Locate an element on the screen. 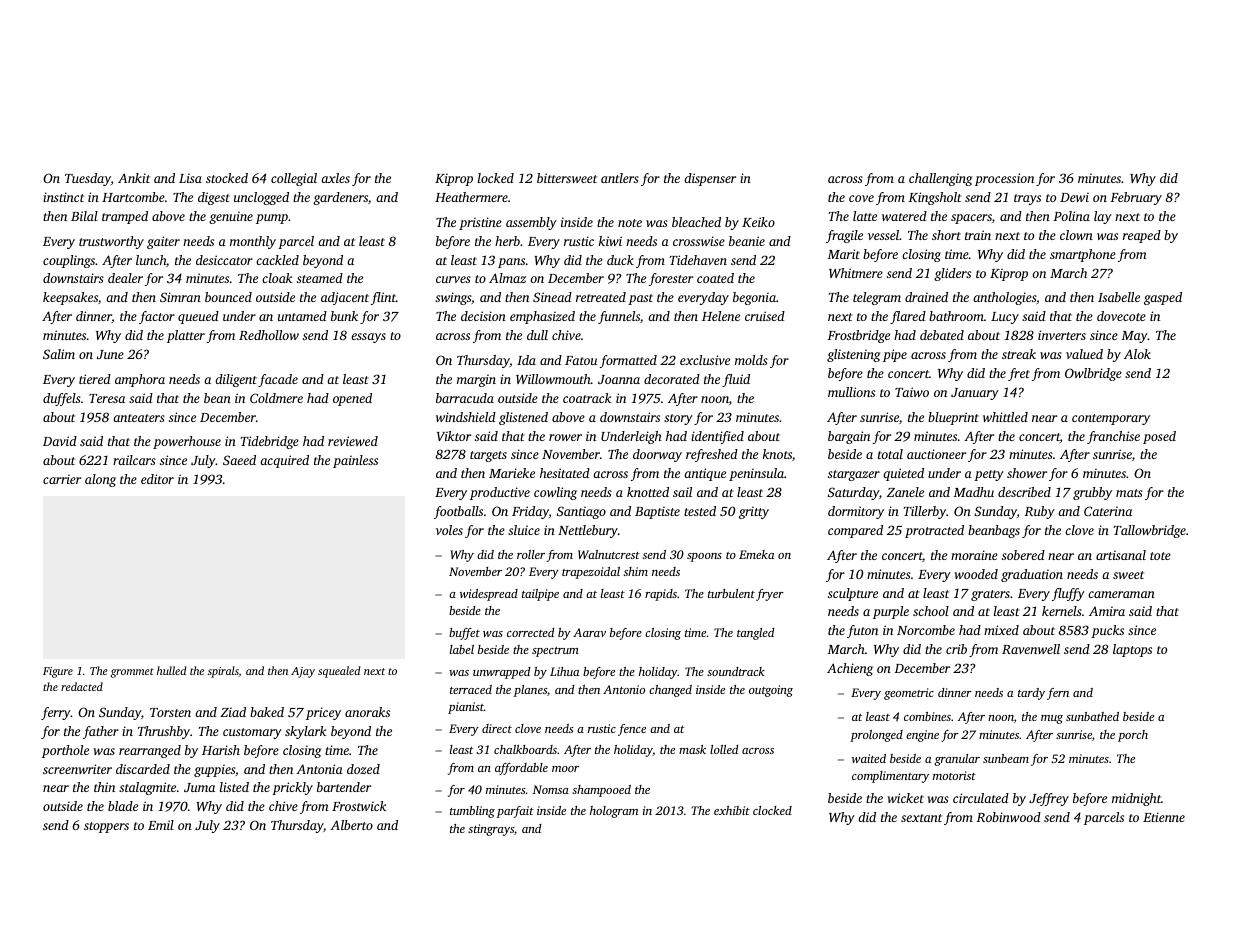 The height and width of the screenshot is (952, 1233). dispenser is located at coordinates (710, 179).
